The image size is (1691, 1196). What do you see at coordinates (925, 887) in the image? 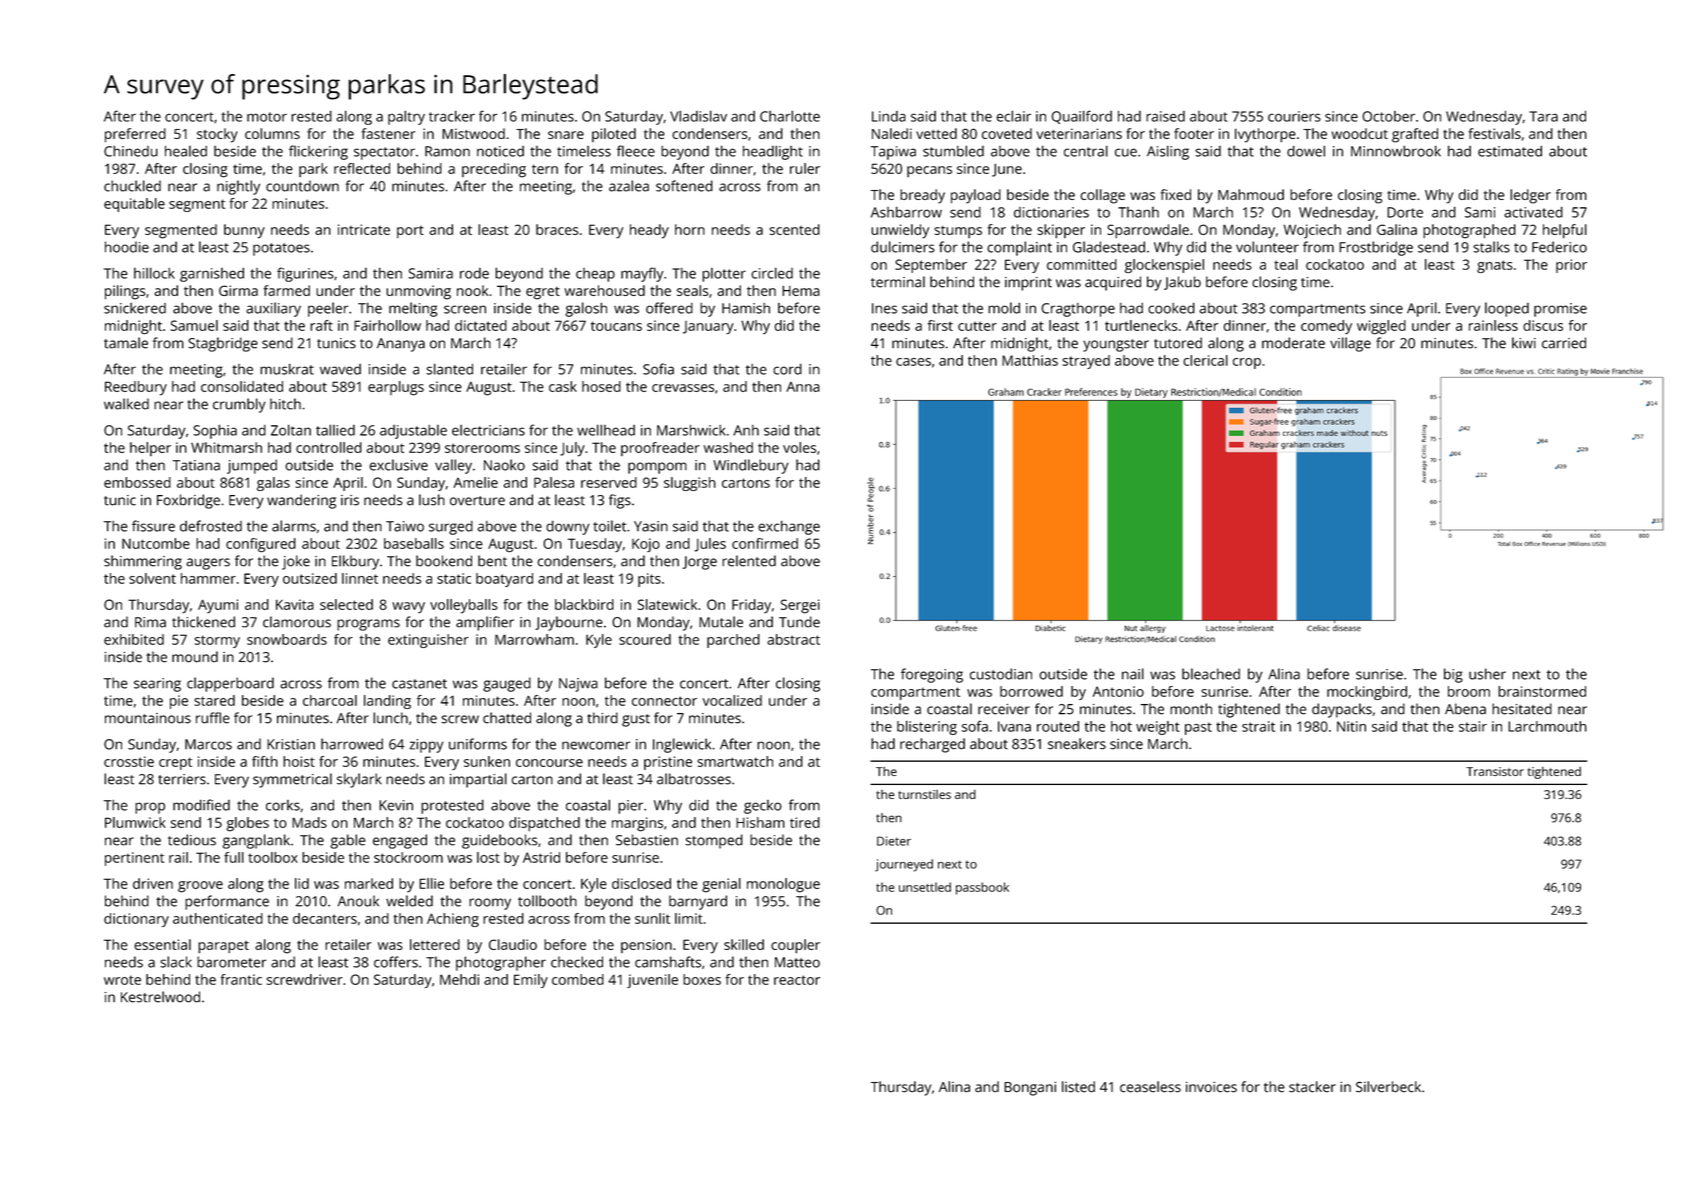
I see `unsettled` at bounding box center [925, 887].
